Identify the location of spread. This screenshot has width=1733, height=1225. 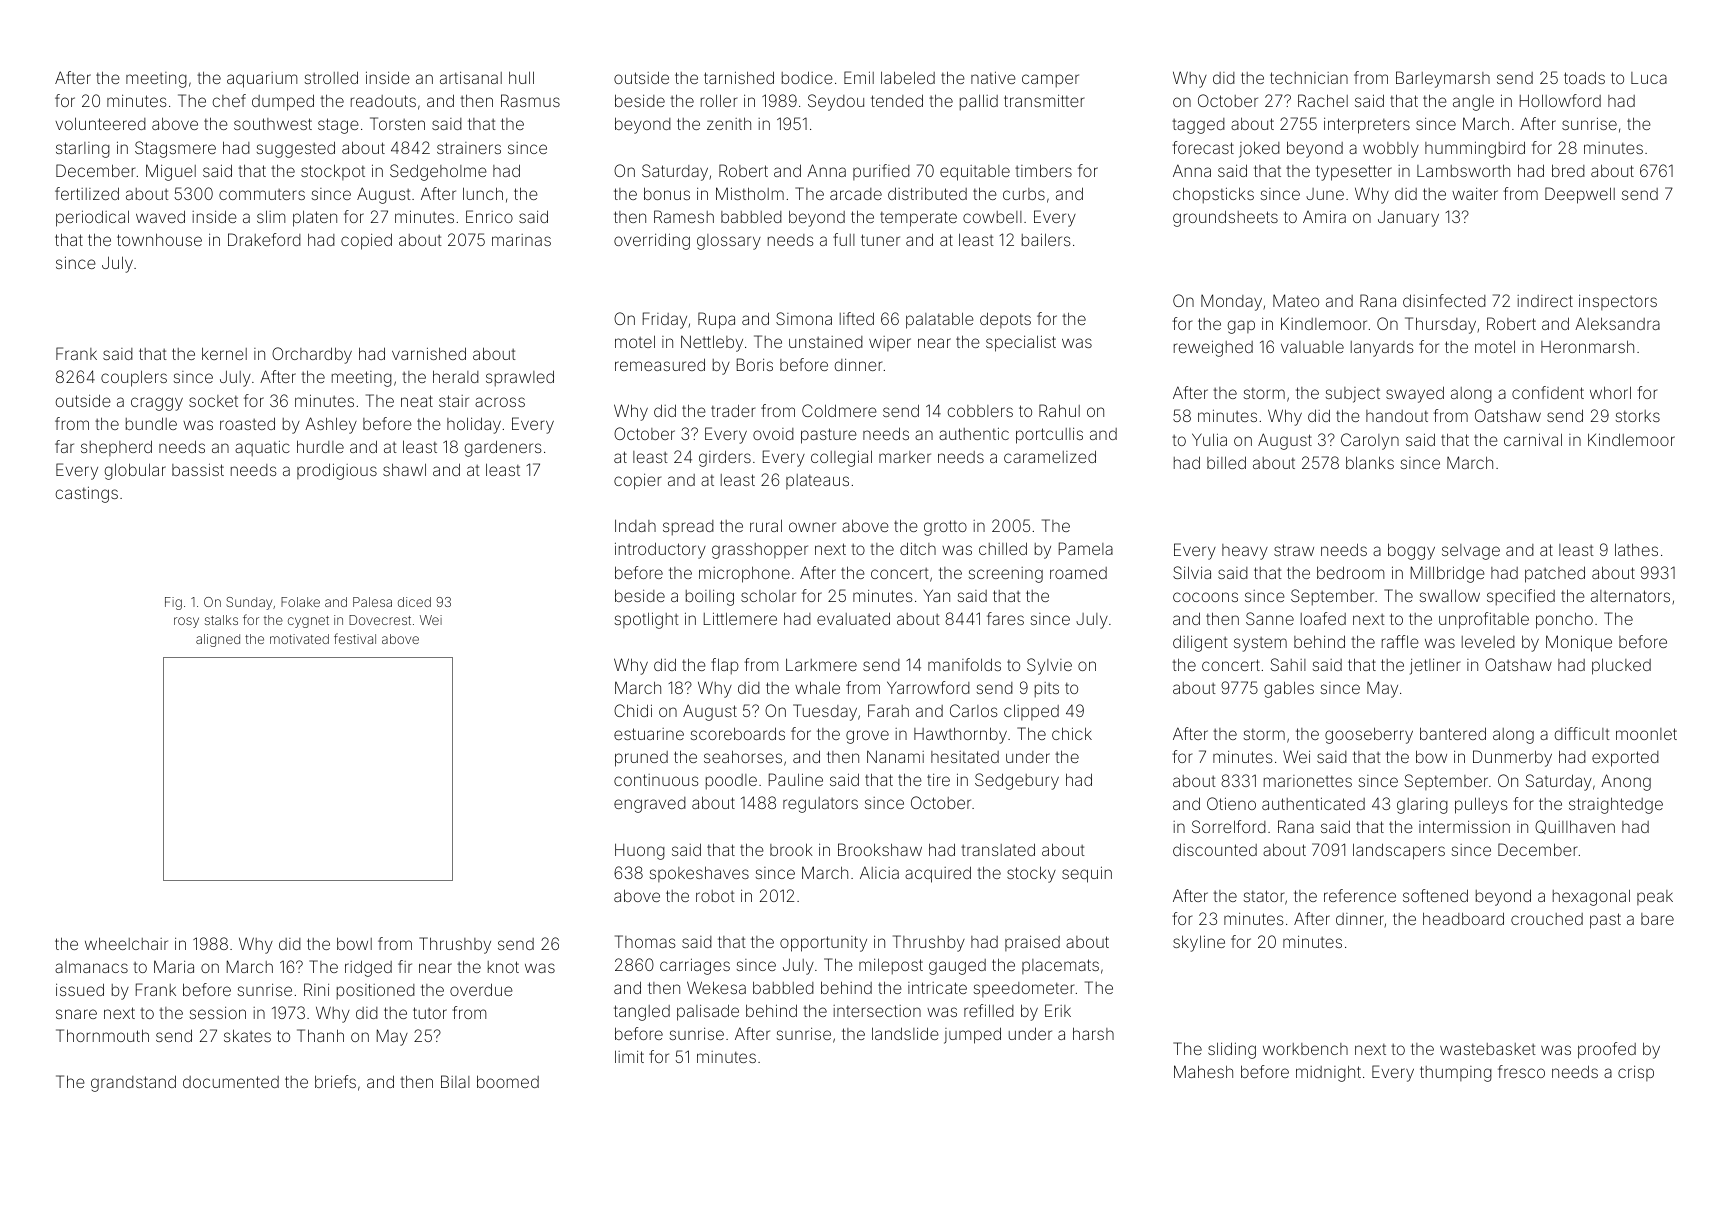
(688, 528).
